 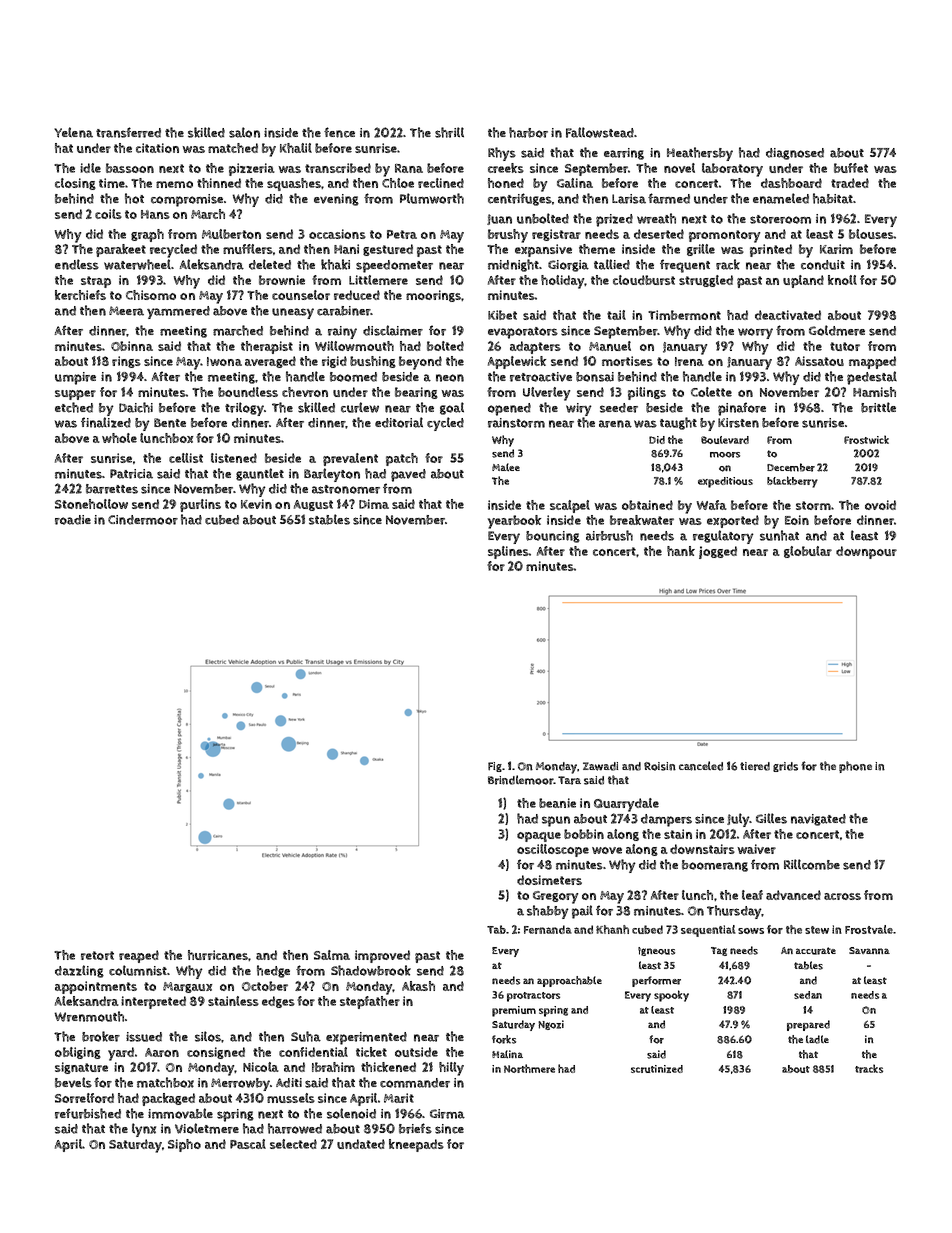 What do you see at coordinates (91, 504) in the screenshot?
I see `Stonehollow` at bounding box center [91, 504].
